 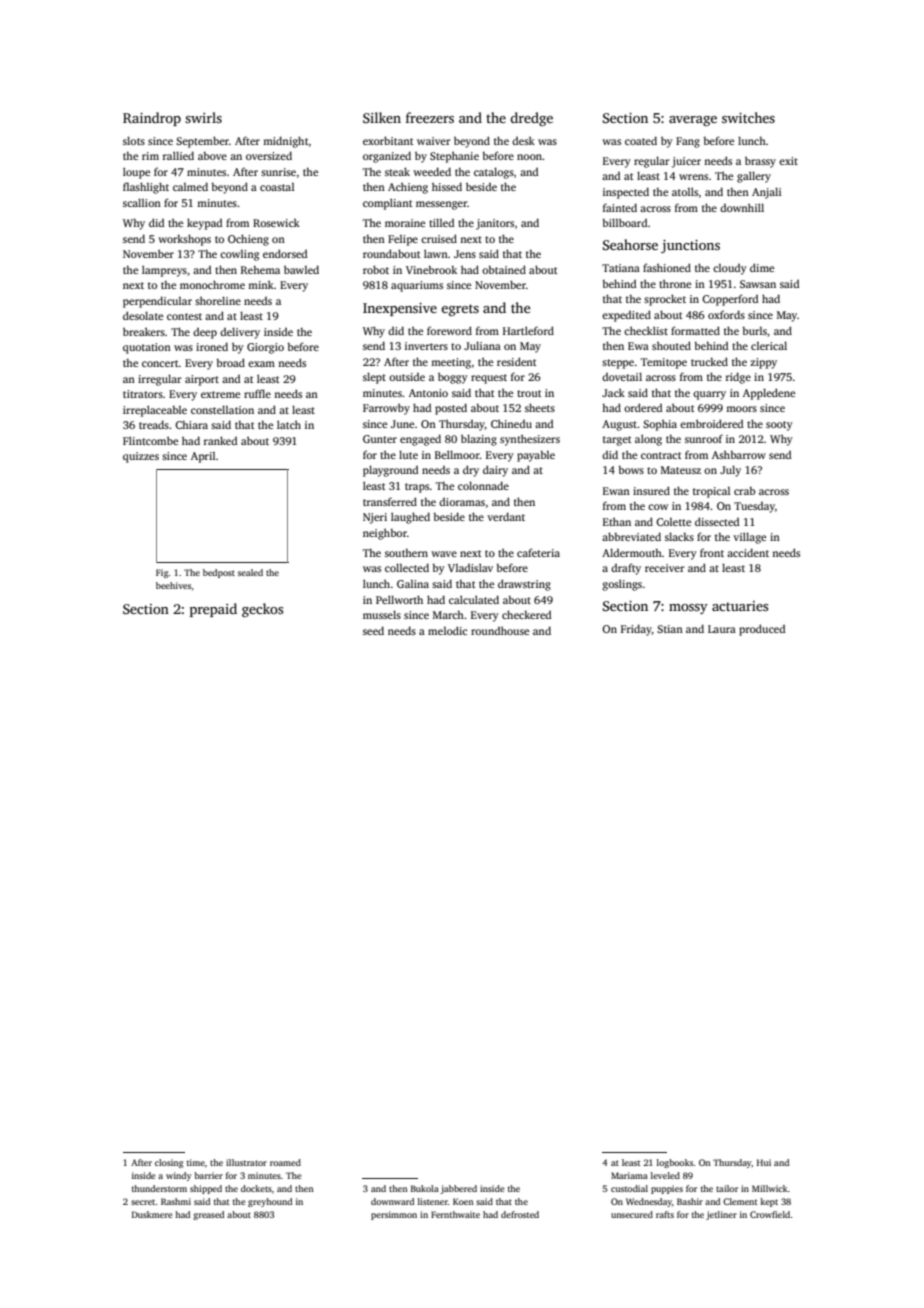 What do you see at coordinates (285, 1162) in the image?
I see `roamed` at bounding box center [285, 1162].
